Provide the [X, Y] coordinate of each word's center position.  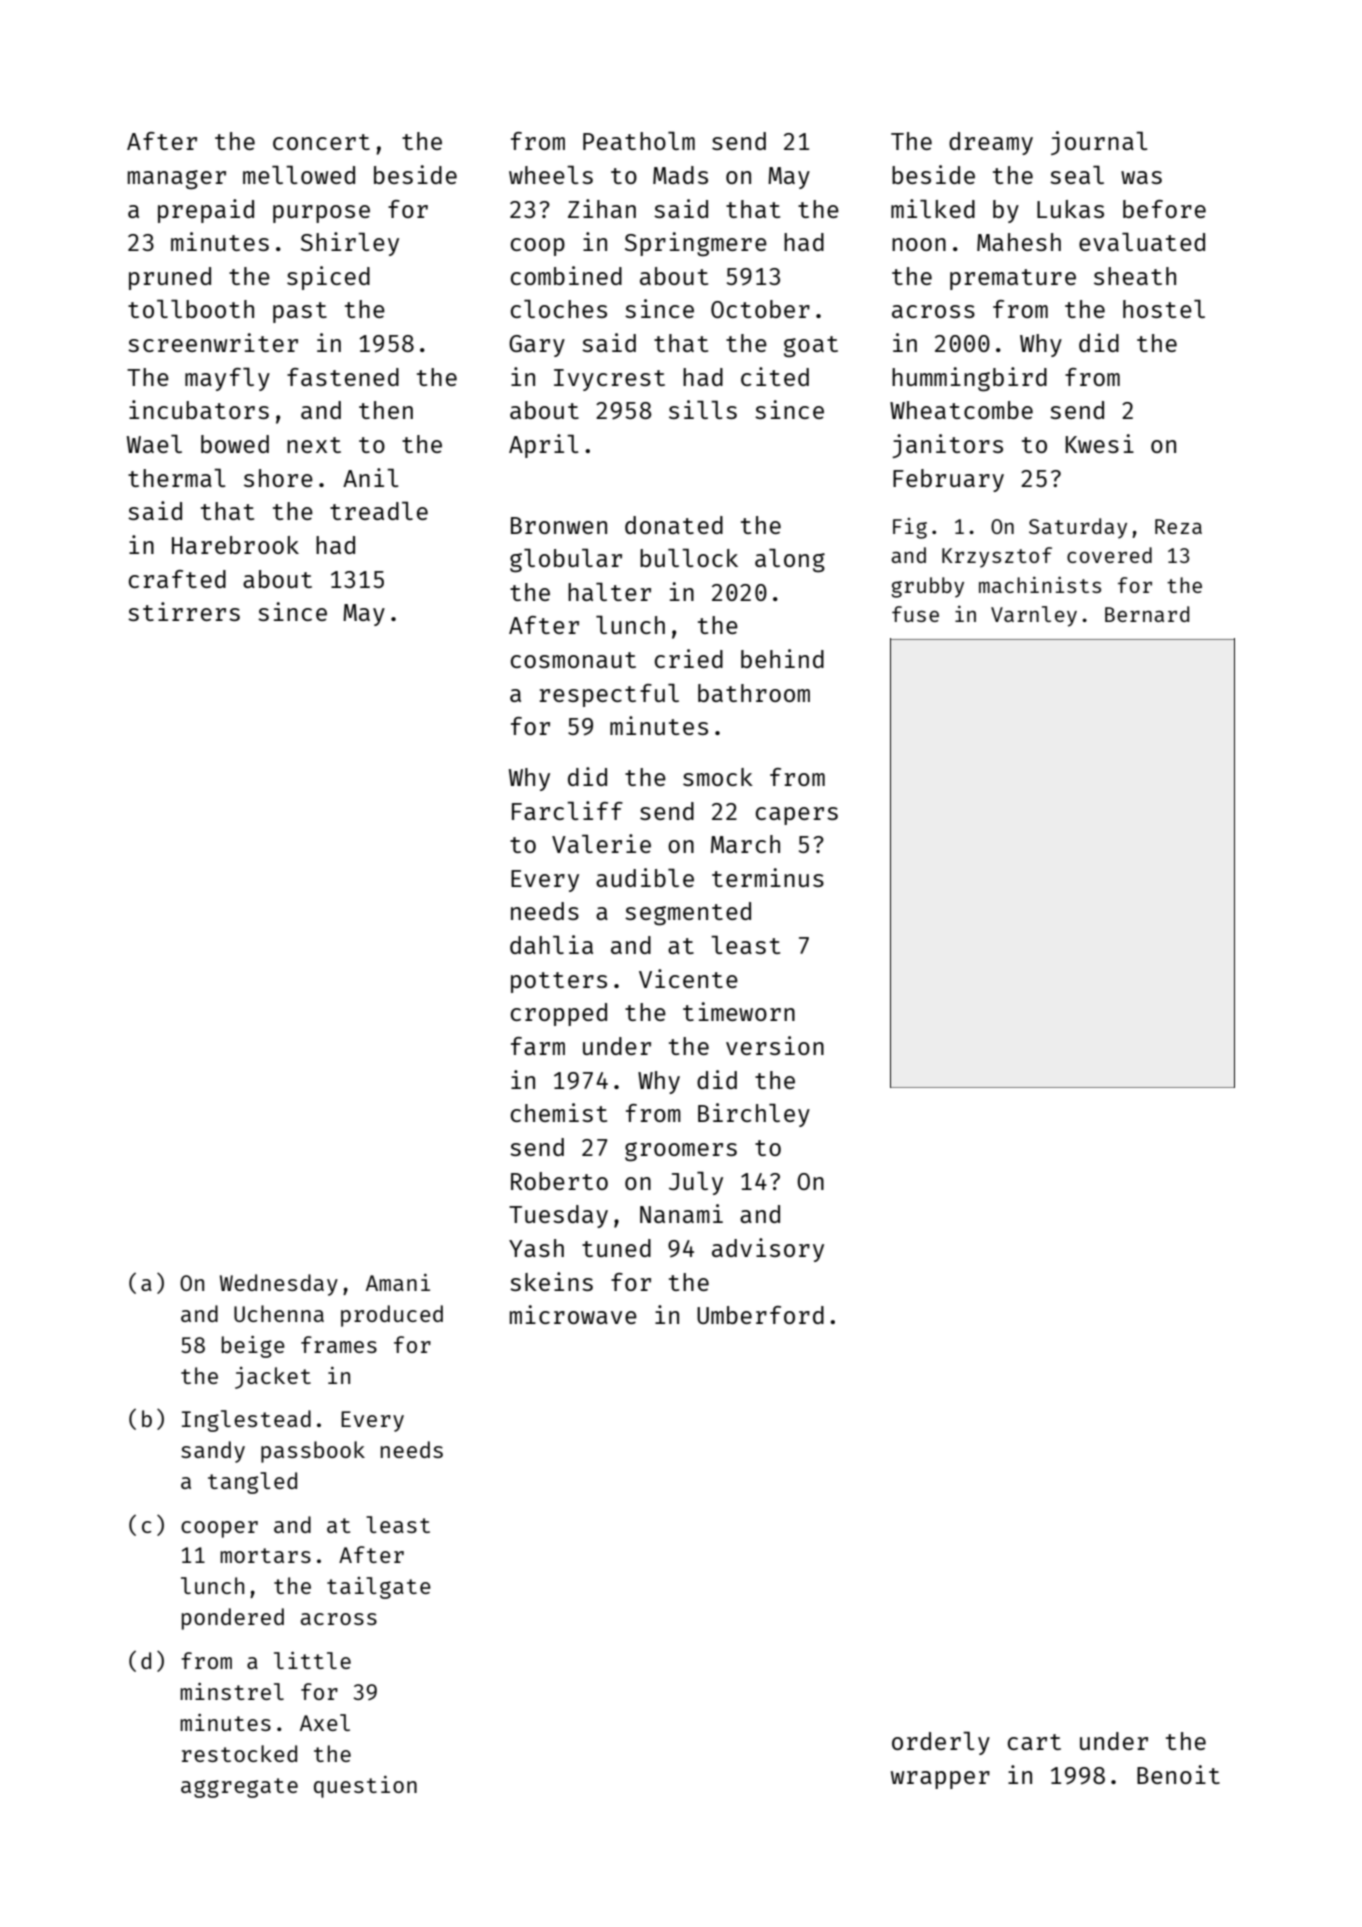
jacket [273, 1378]
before [1164, 209]
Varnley [1034, 616]
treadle [379, 511]
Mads [680, 175]
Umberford [760, 1315]
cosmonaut [573, 660]
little [312, 1660]
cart [1034, 1742]
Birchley [754, 1115]
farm [538, 1046]
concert [321, 142]
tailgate [379, 1588]
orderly [941, 1743]
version [775, 1045]
